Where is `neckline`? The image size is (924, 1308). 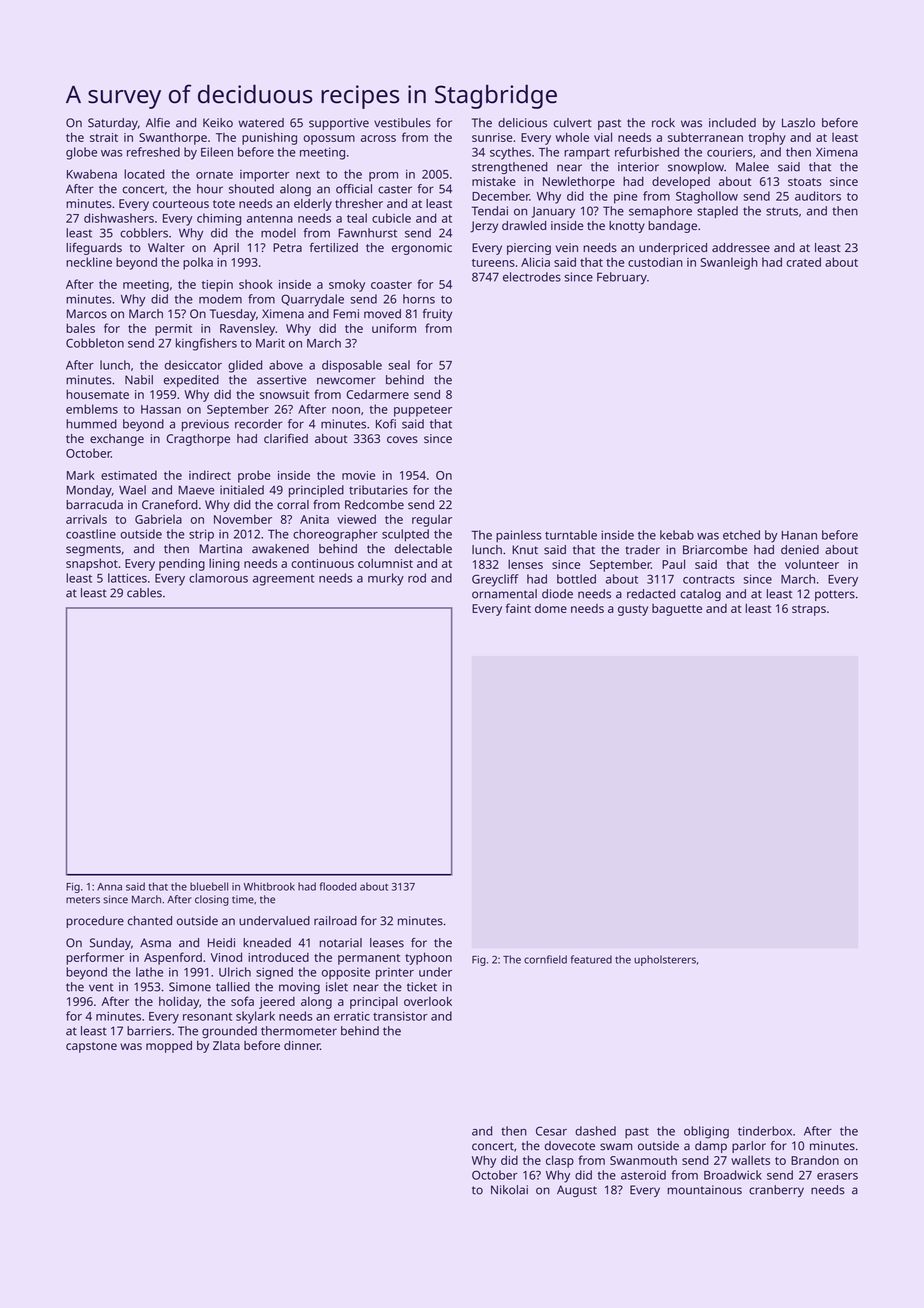
neckline is located at coordinates (89, 262).
